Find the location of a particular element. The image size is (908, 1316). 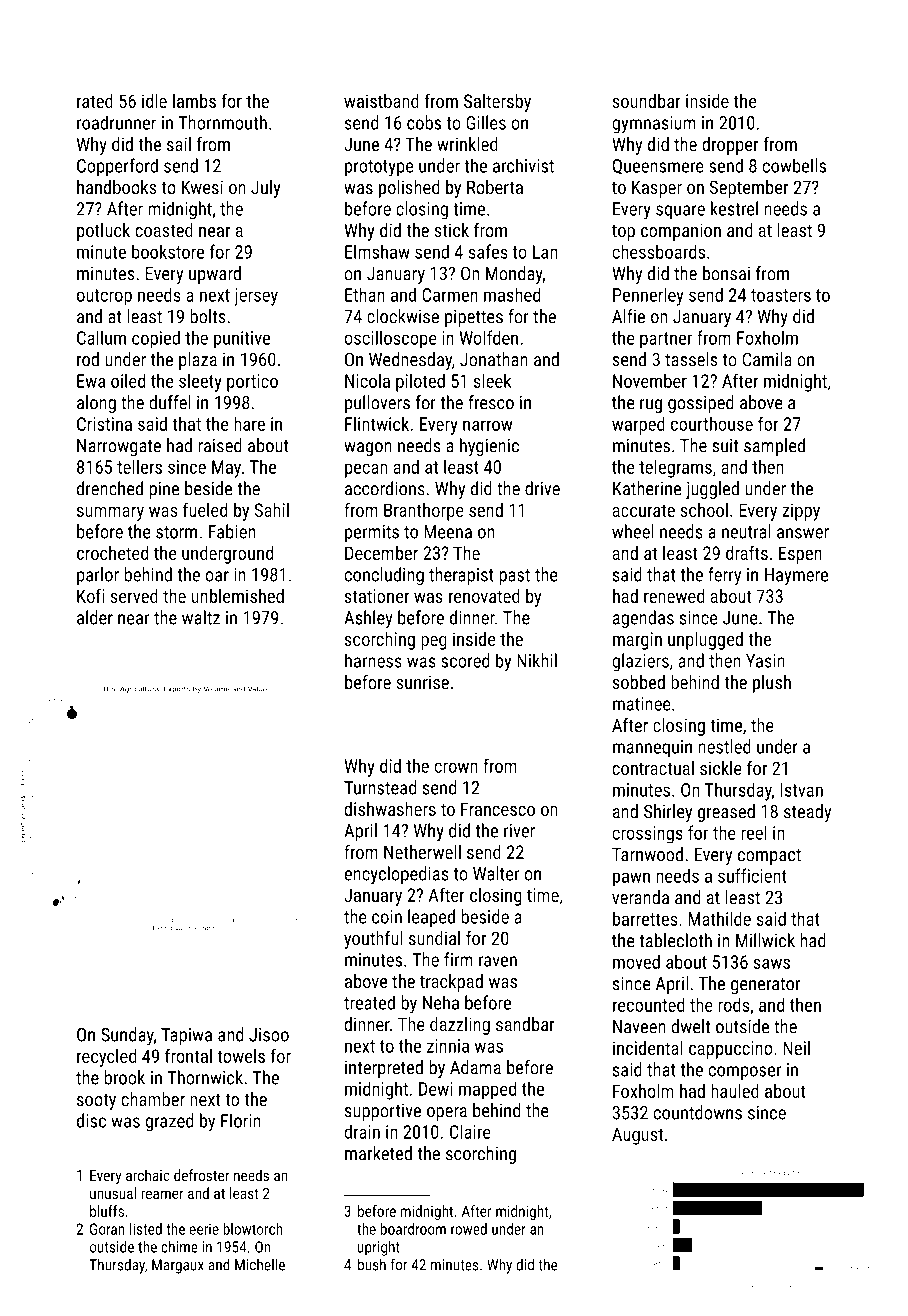

waistband is located at coordinates (381, 101).
